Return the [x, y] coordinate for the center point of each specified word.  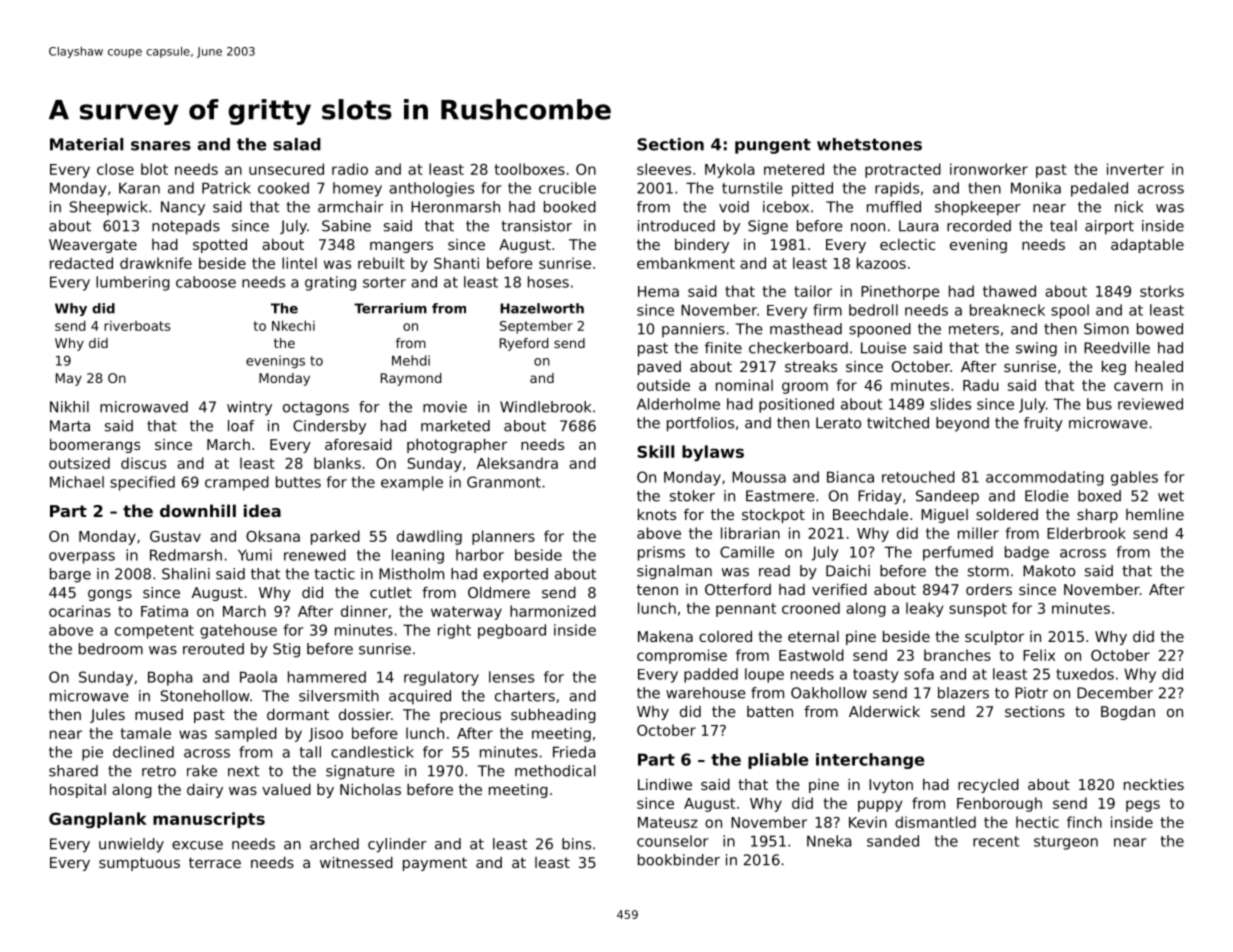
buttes [298, 482]
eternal [813, 636]
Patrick [226, 188]
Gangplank [98, 820]
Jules [107, 716]
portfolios [700, 424]
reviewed [1150, 404]
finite [723, 348]
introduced [676, 226]
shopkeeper [978, 208]
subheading [553, 716]
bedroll [873, 310]
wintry [249, 408]
